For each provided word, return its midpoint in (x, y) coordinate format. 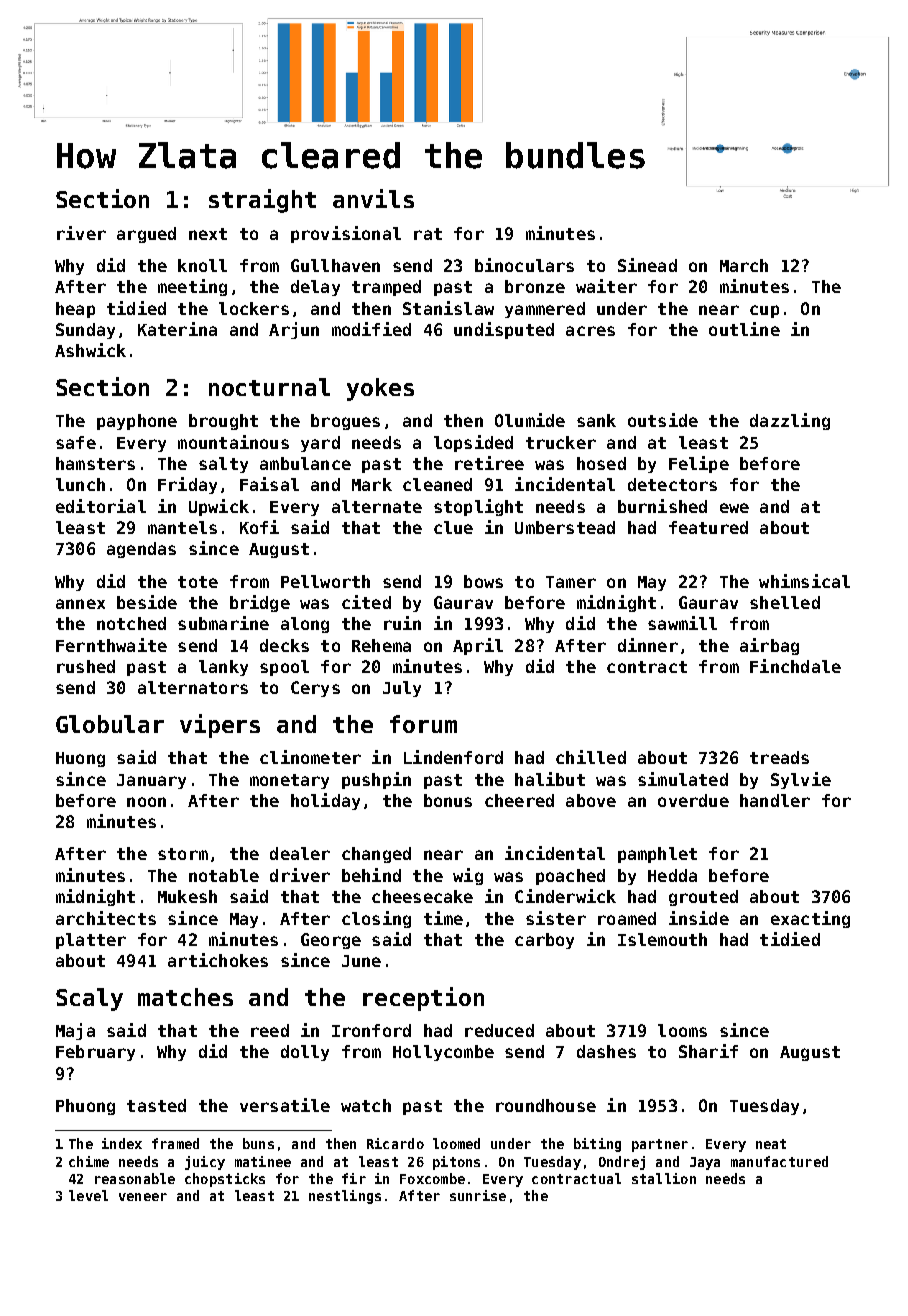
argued (146, 235)
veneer (143, 1197)
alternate (377, 506)
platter (91, 941)
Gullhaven (335, 265)
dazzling (790, 421)
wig (468, 876)
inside (699, 918)
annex (80, 604)
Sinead (647, 265)
